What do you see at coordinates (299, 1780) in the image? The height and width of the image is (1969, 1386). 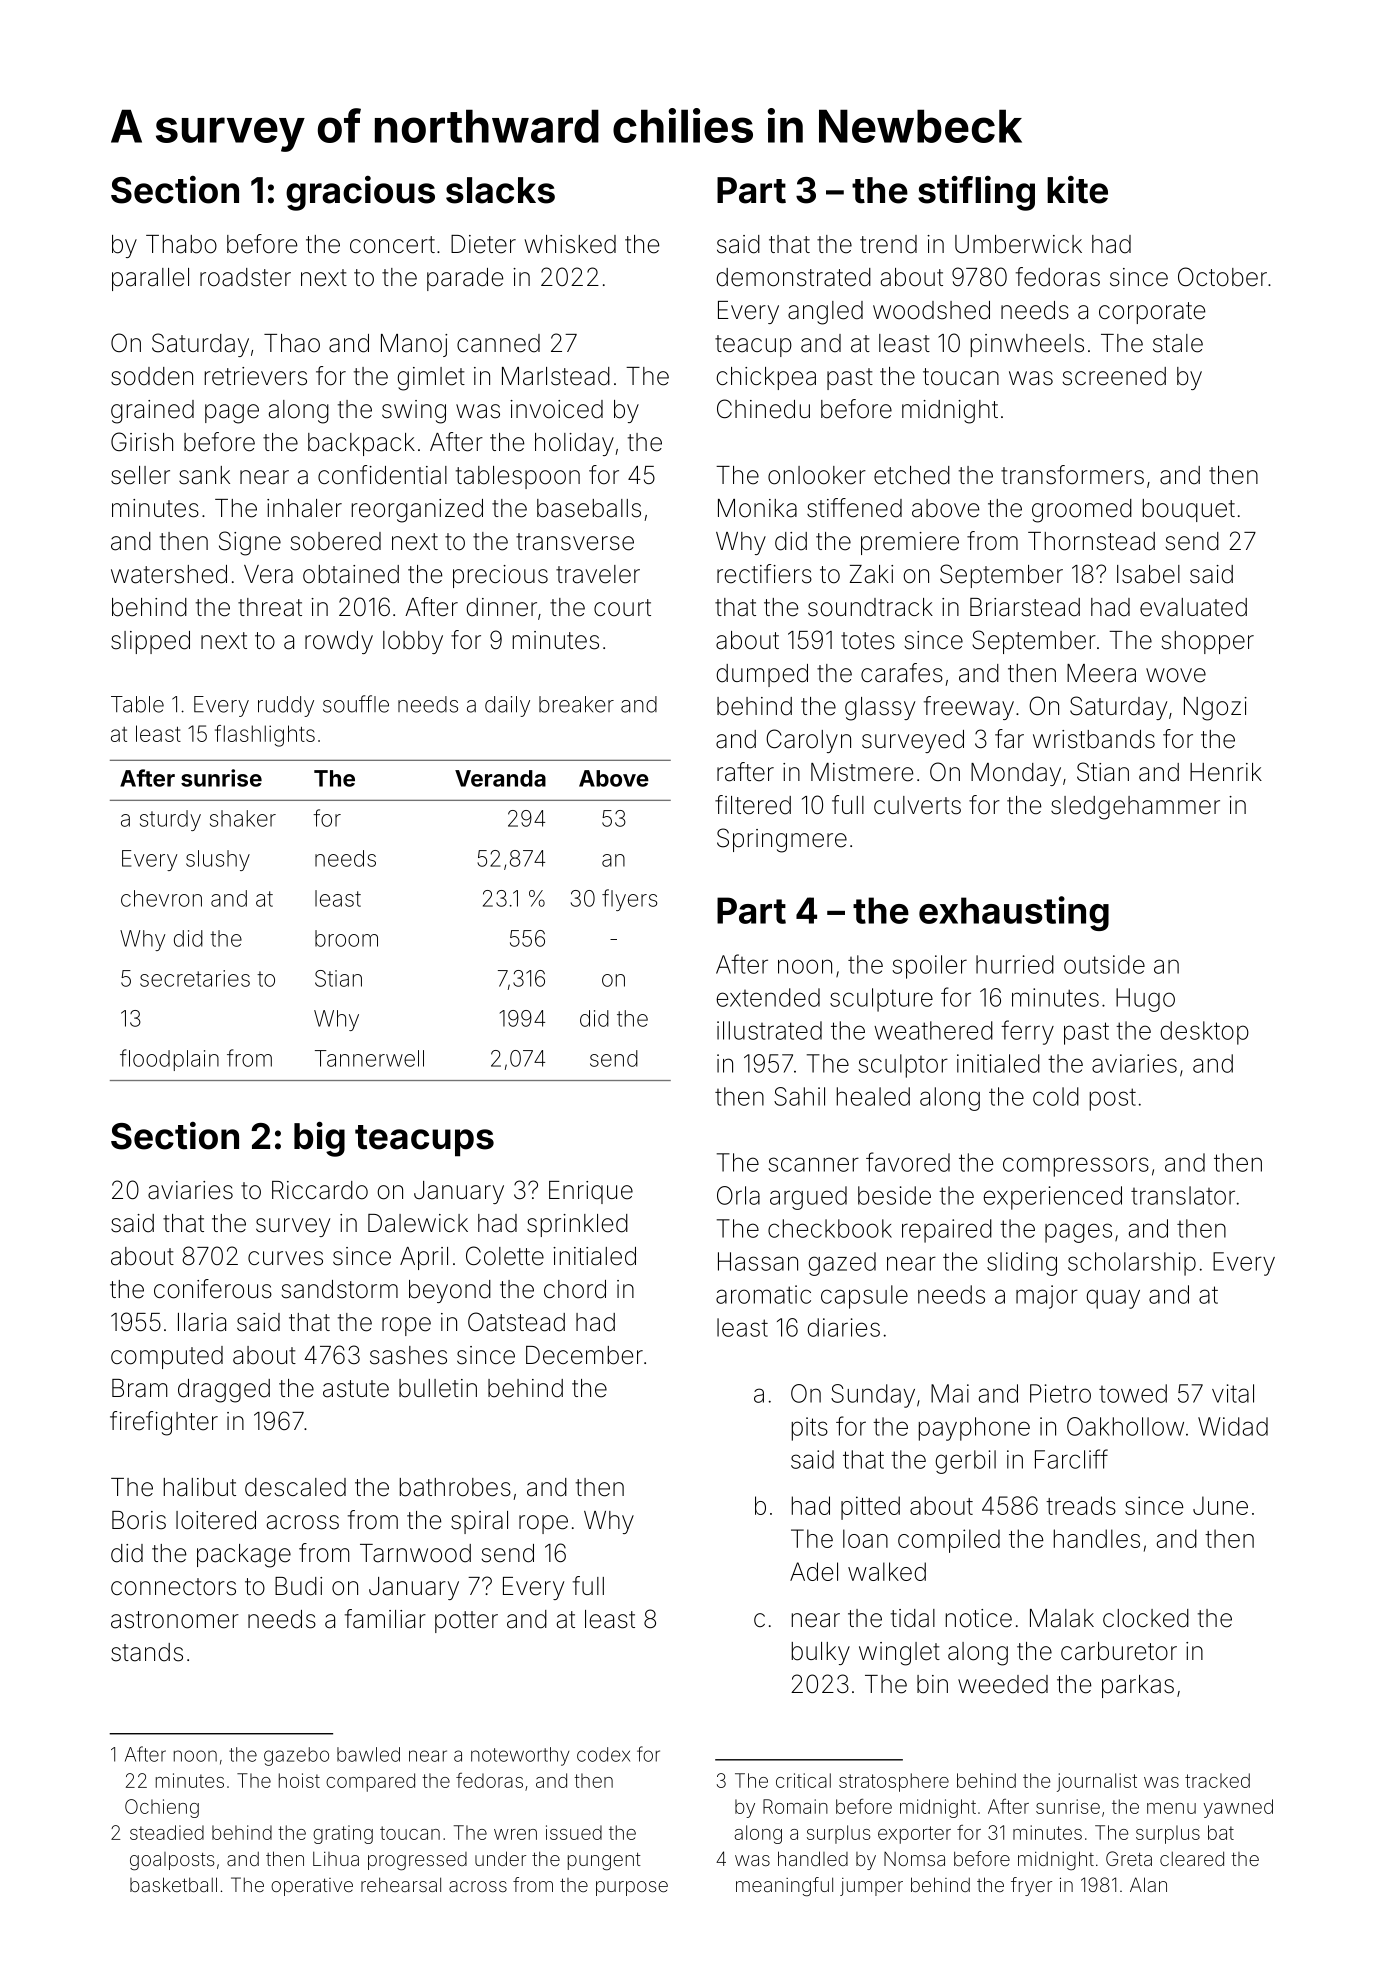 I see `hoist` at bounding box center [299, 1780].
